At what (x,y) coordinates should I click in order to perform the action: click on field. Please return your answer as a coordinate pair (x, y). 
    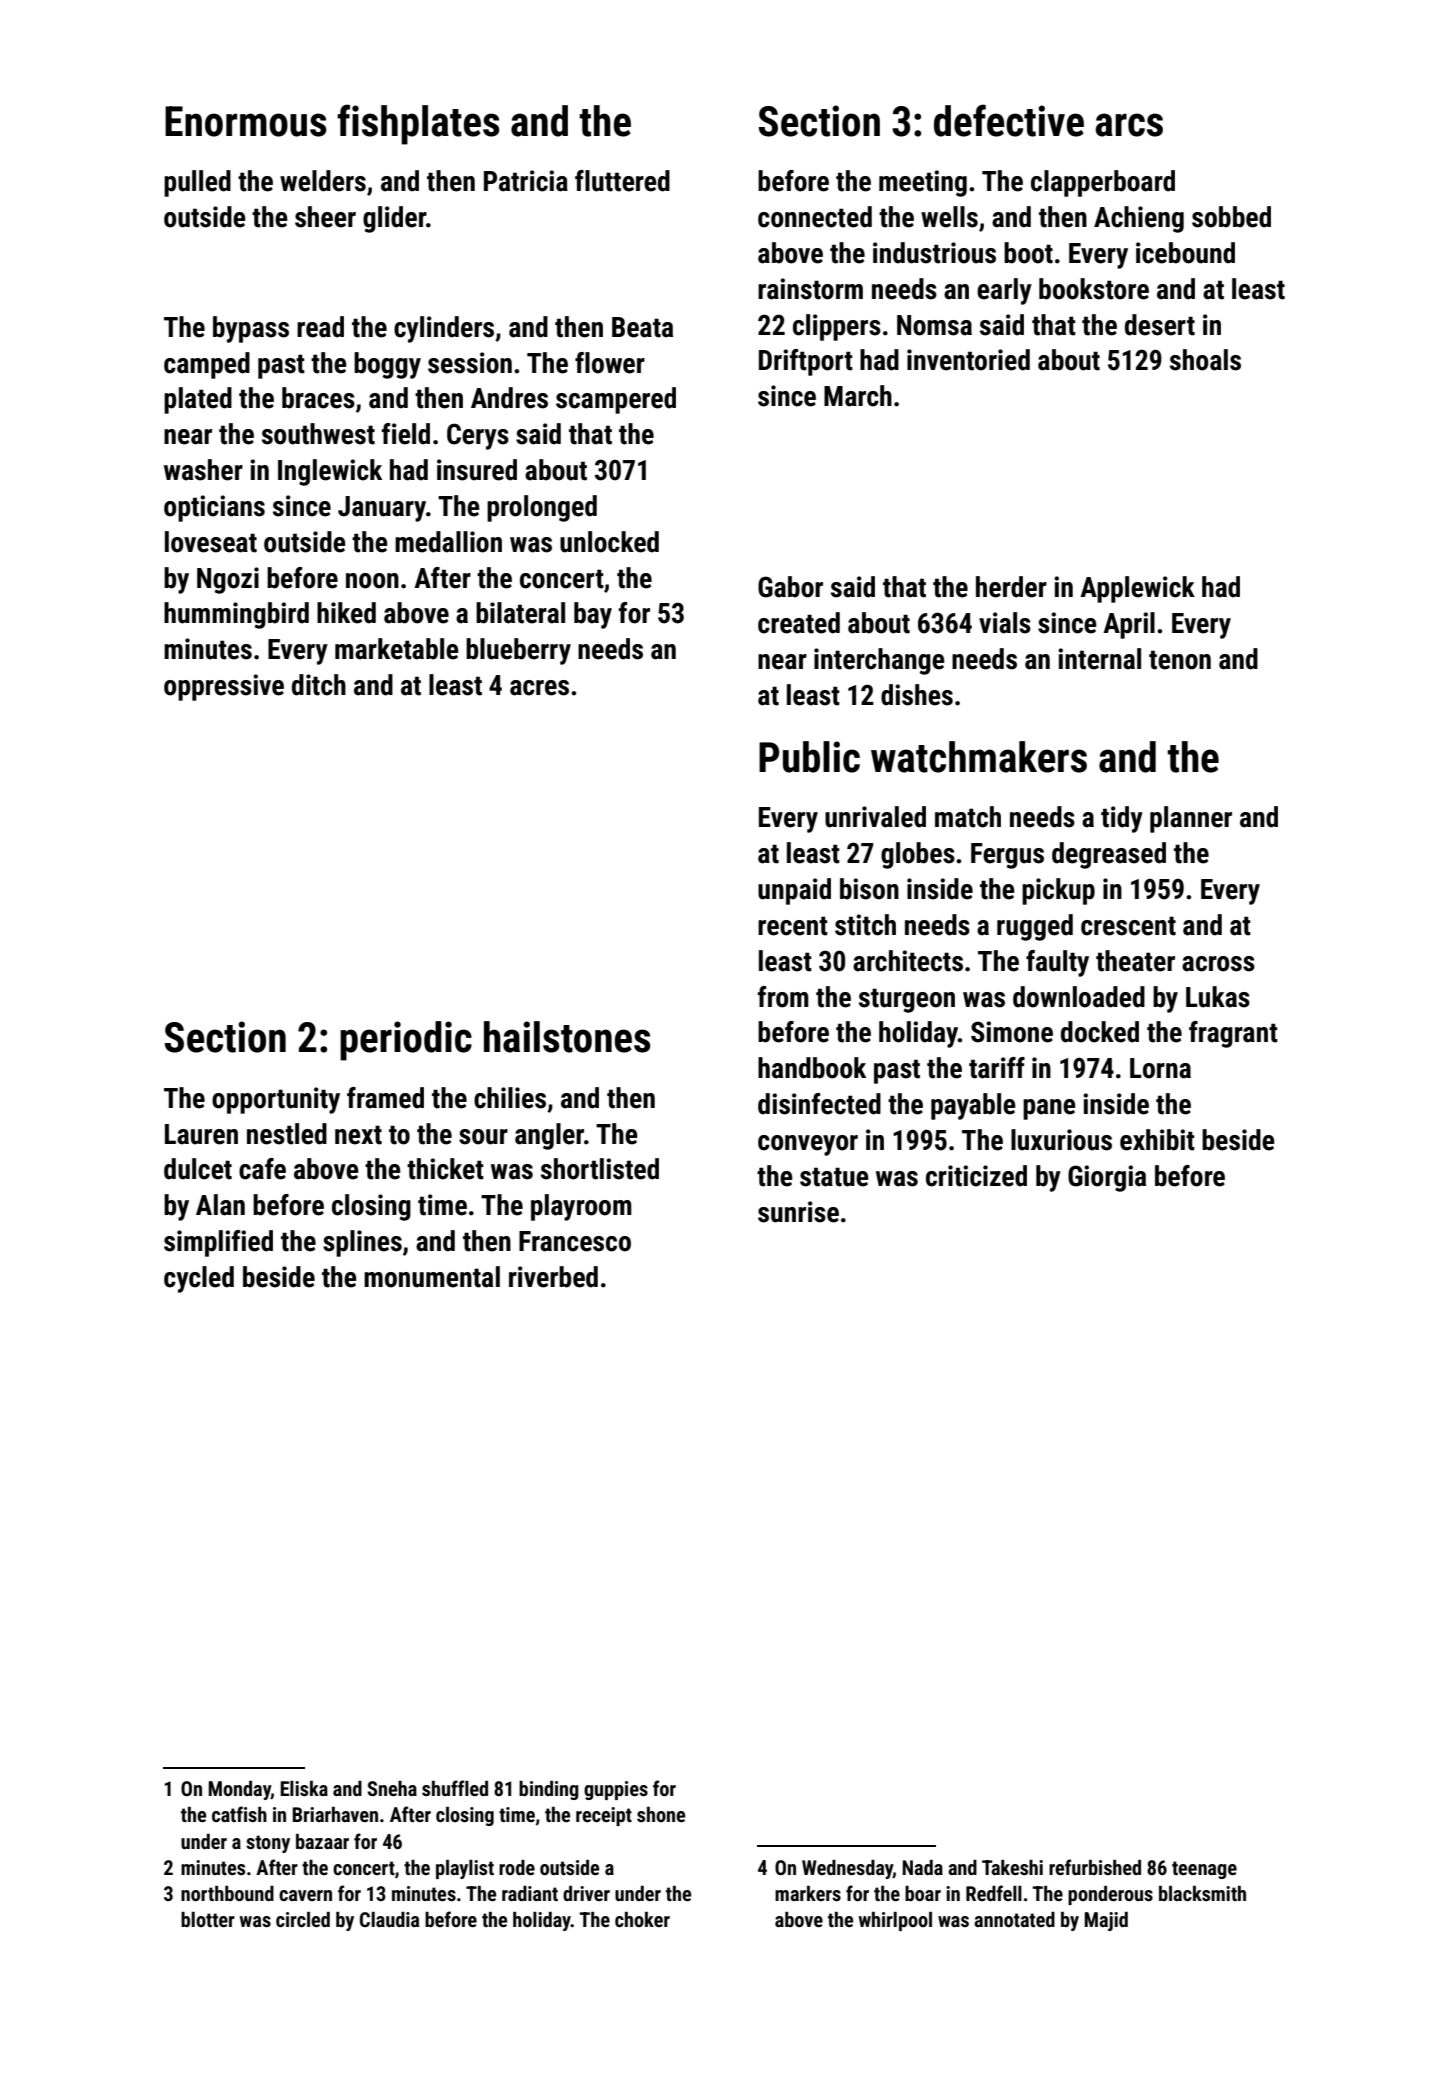
    Looking at the image, I should click on (405, 434).
